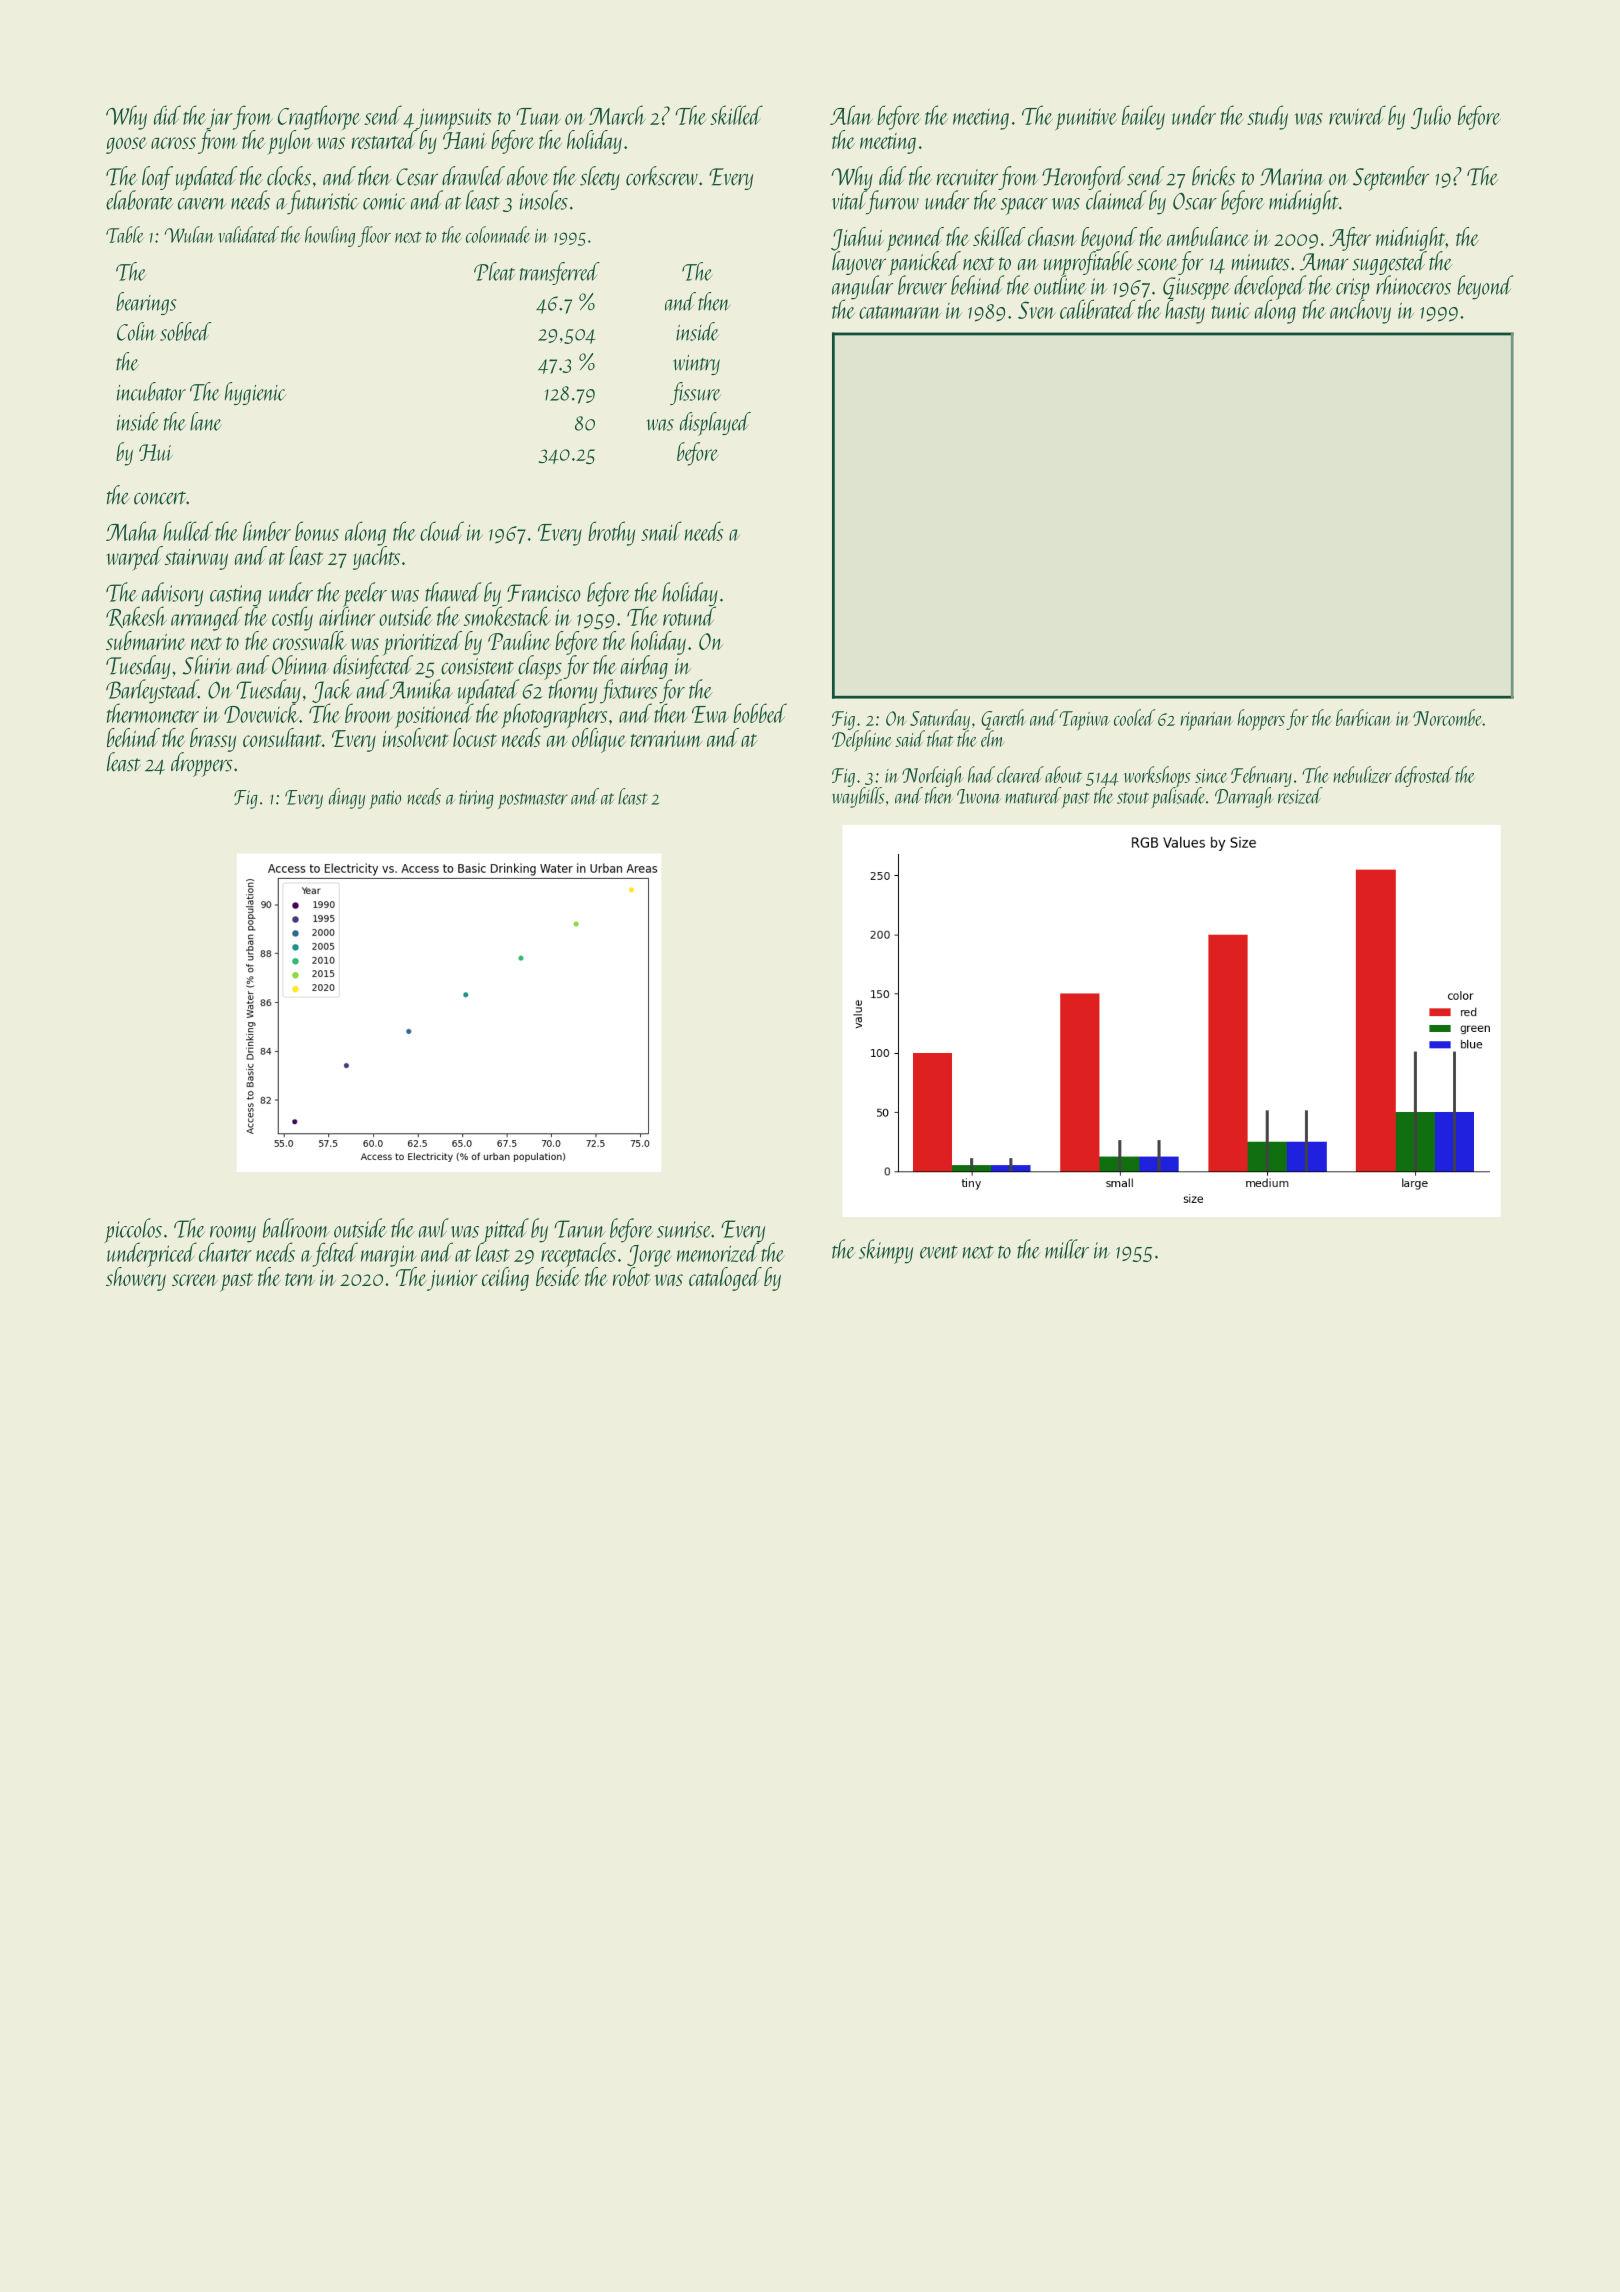 The width and height of the document is (1620, 2292). Describe the element at coordinates (417, 177) in the document. I see `Cesar` at that location.
